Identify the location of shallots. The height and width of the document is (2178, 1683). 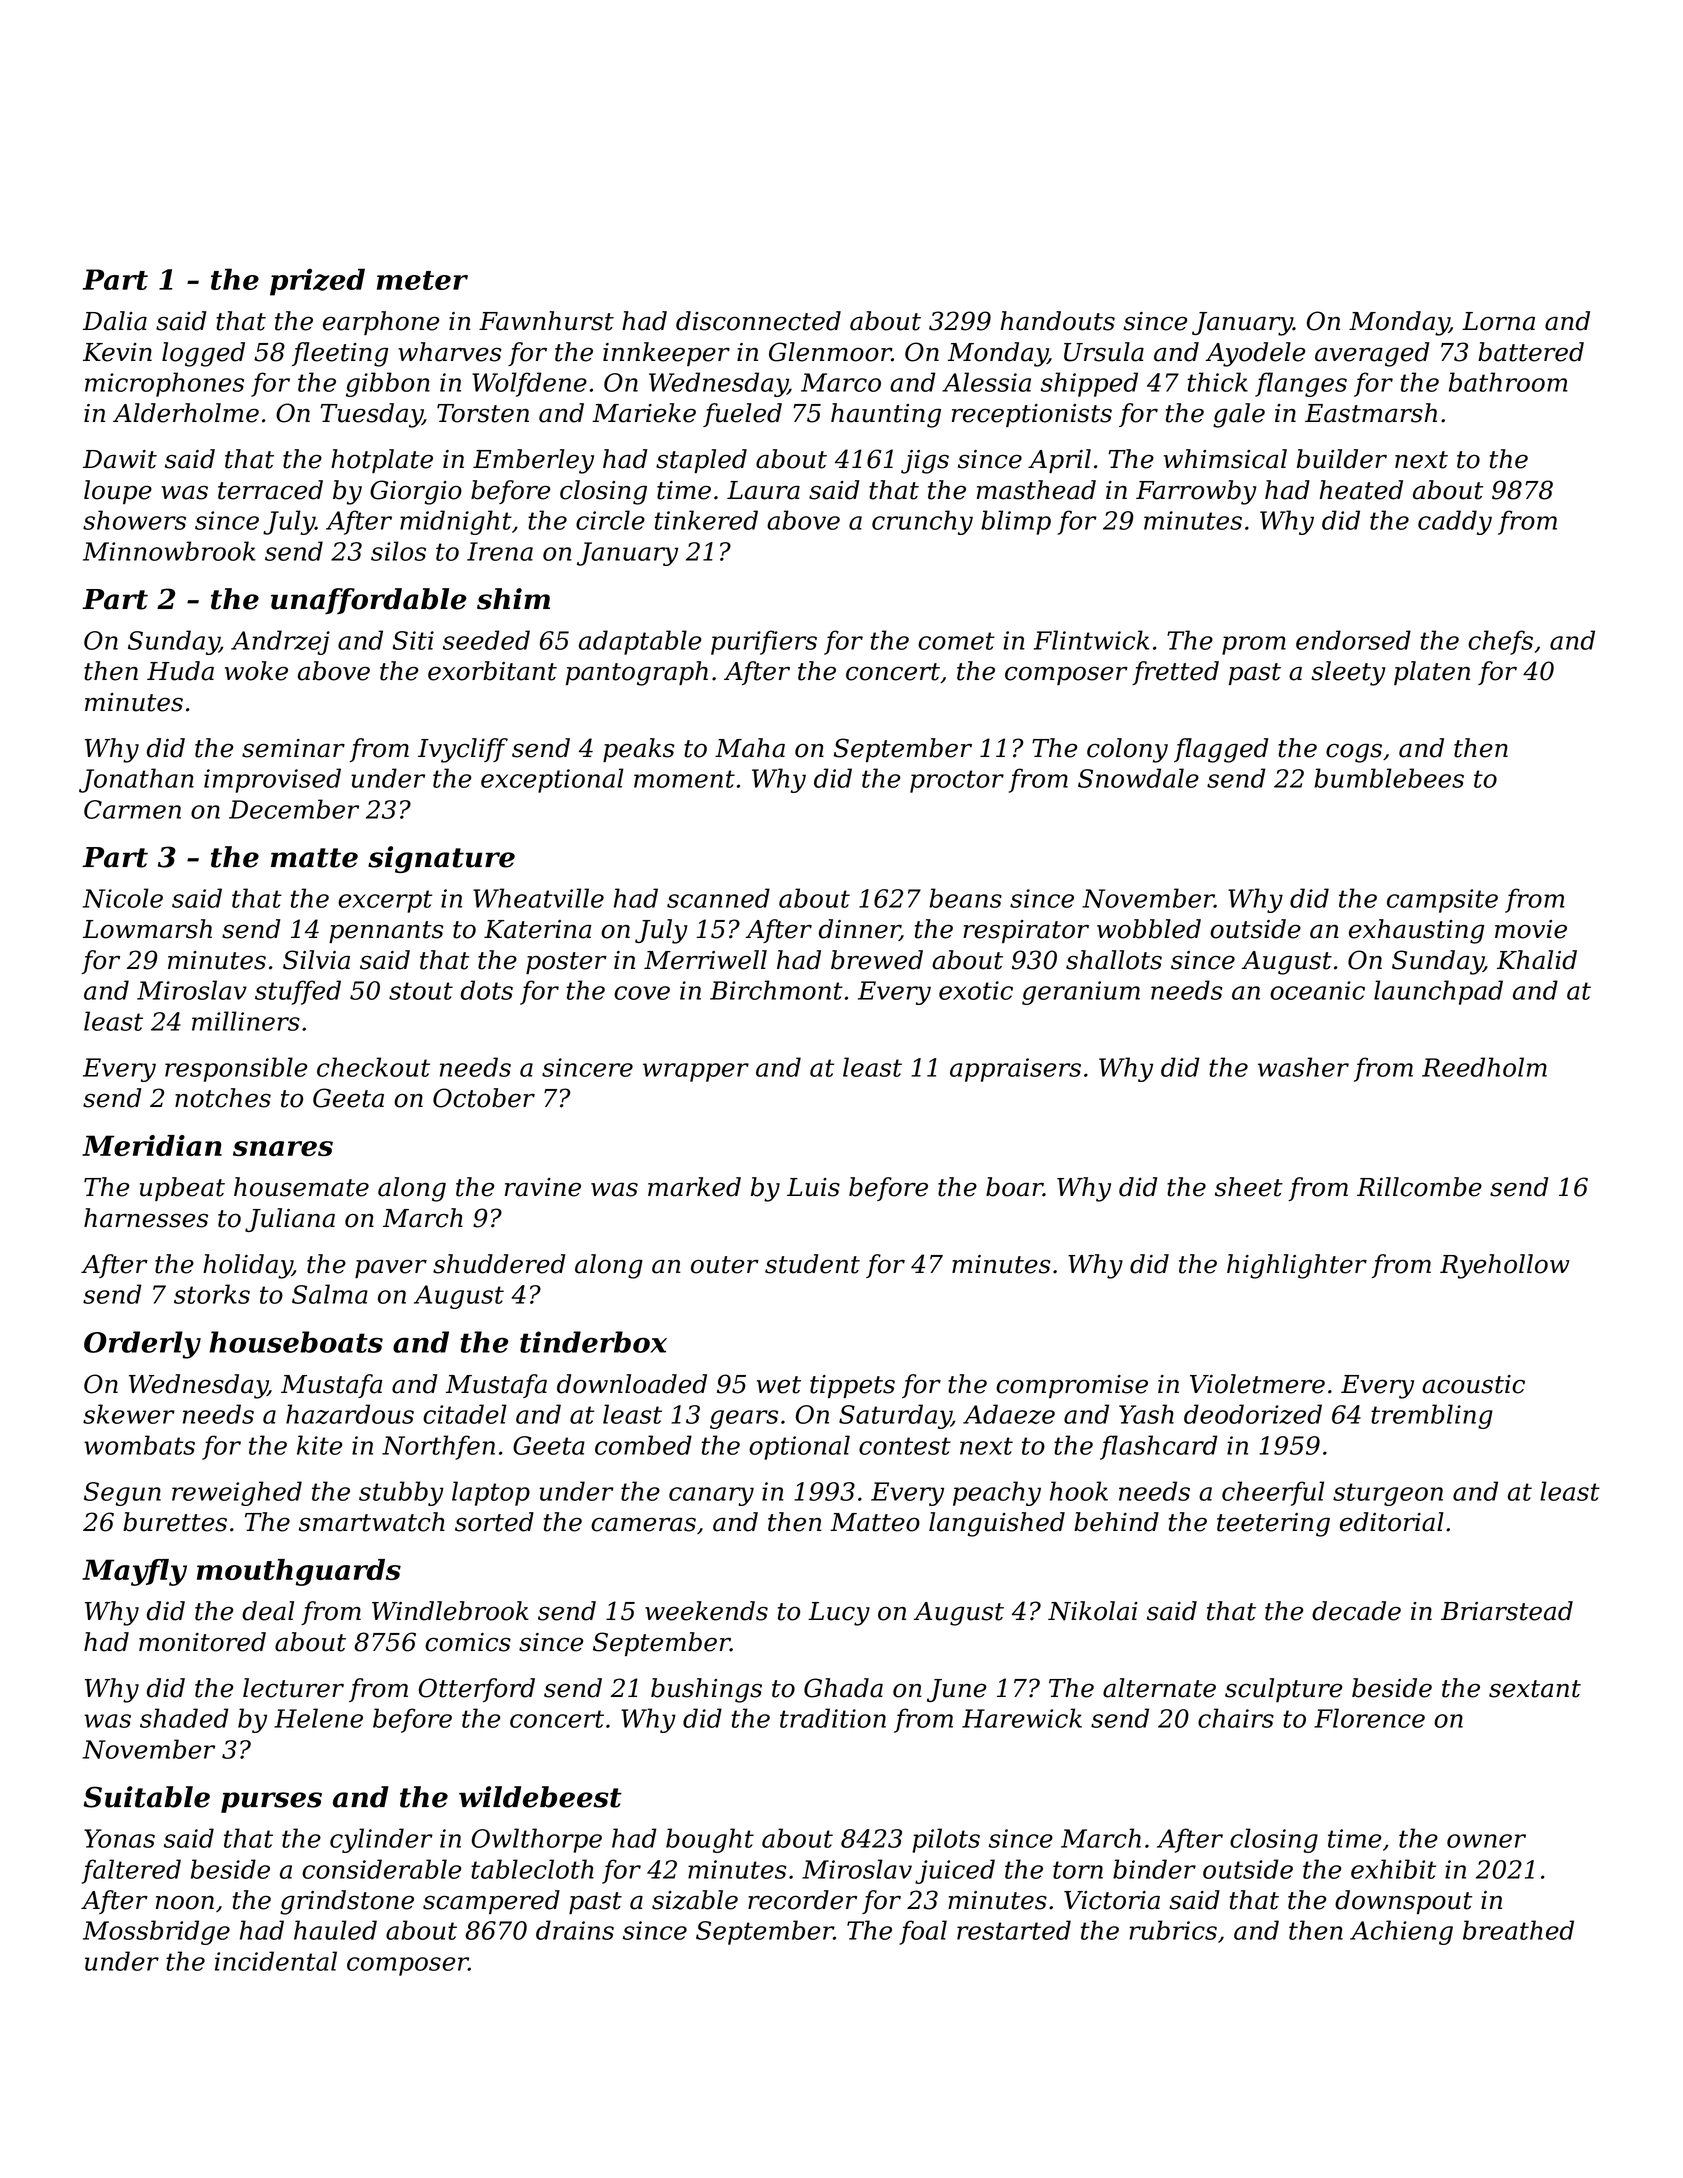
(1114, 960).
